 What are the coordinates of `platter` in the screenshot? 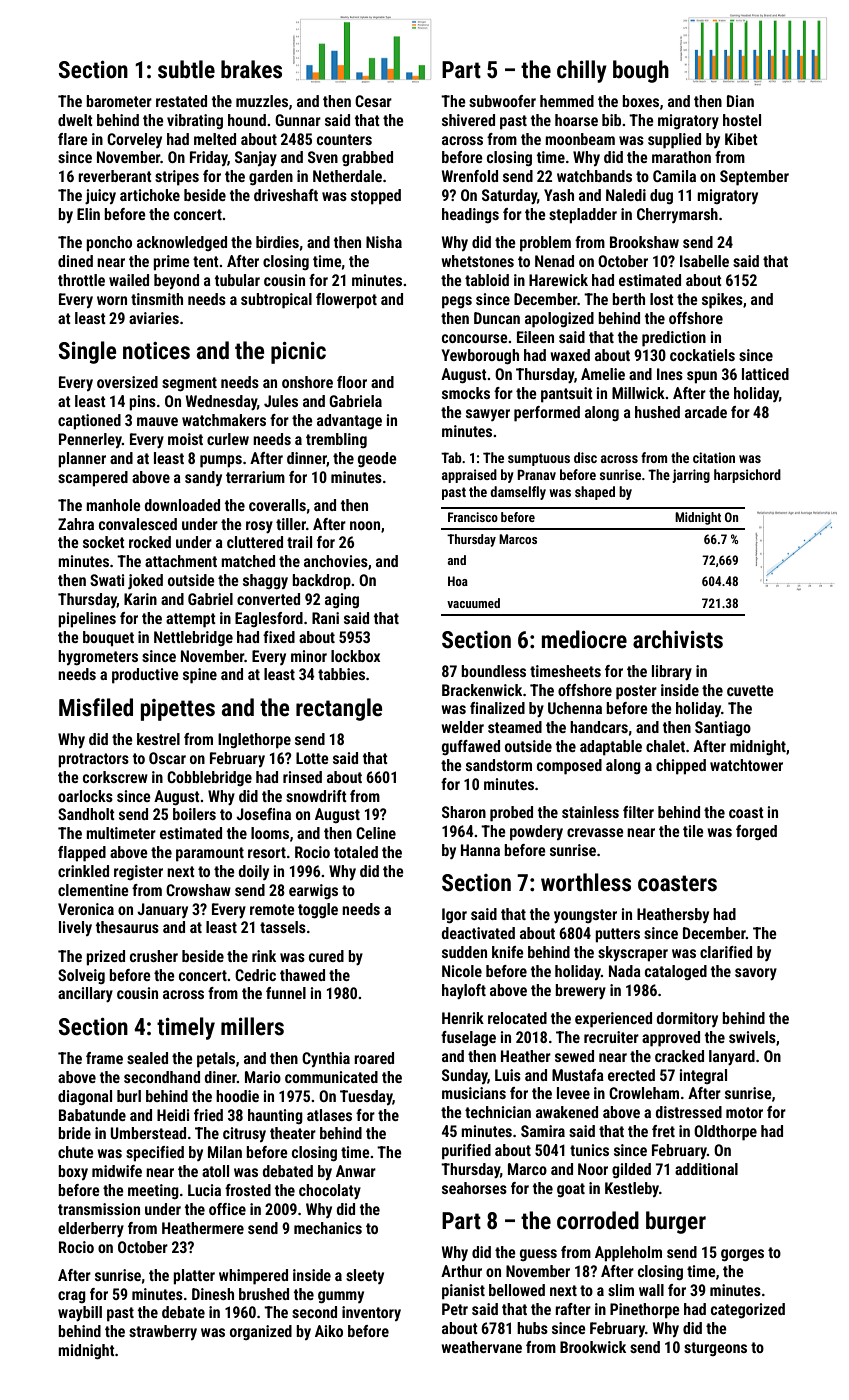 It's located at (194, 1277).
